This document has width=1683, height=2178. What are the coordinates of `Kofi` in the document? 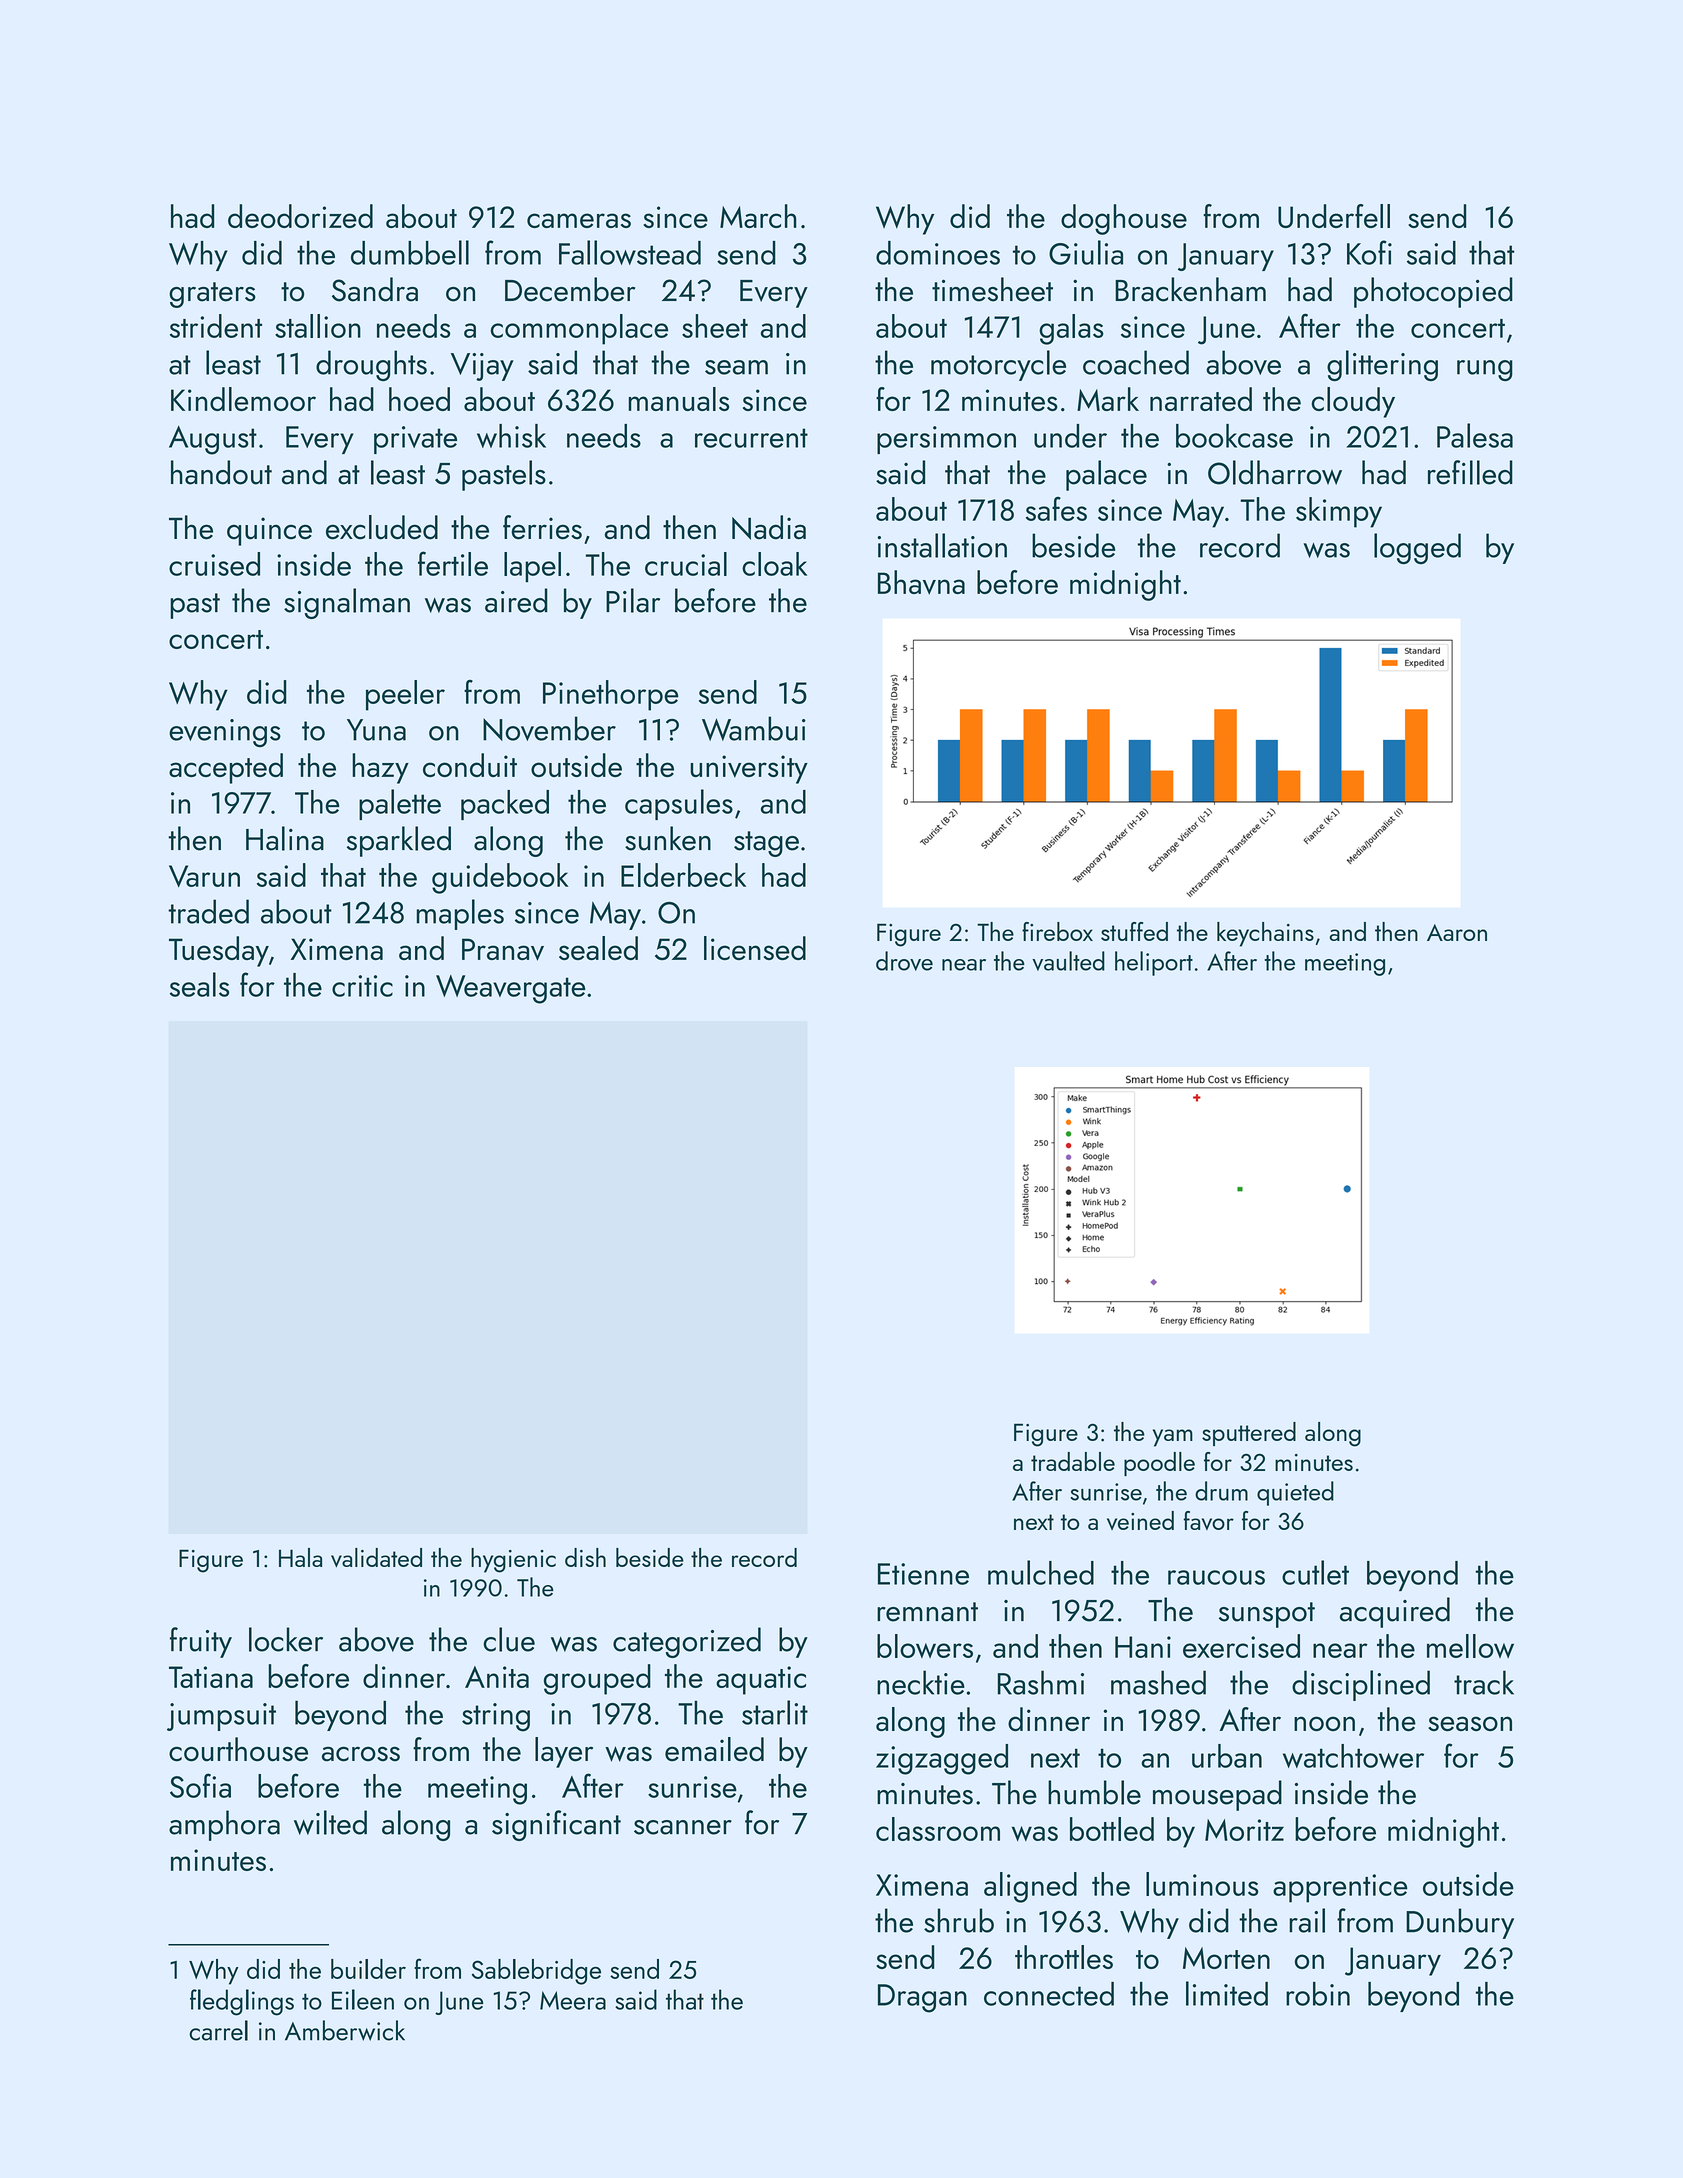 It's located at (1369, 252).
